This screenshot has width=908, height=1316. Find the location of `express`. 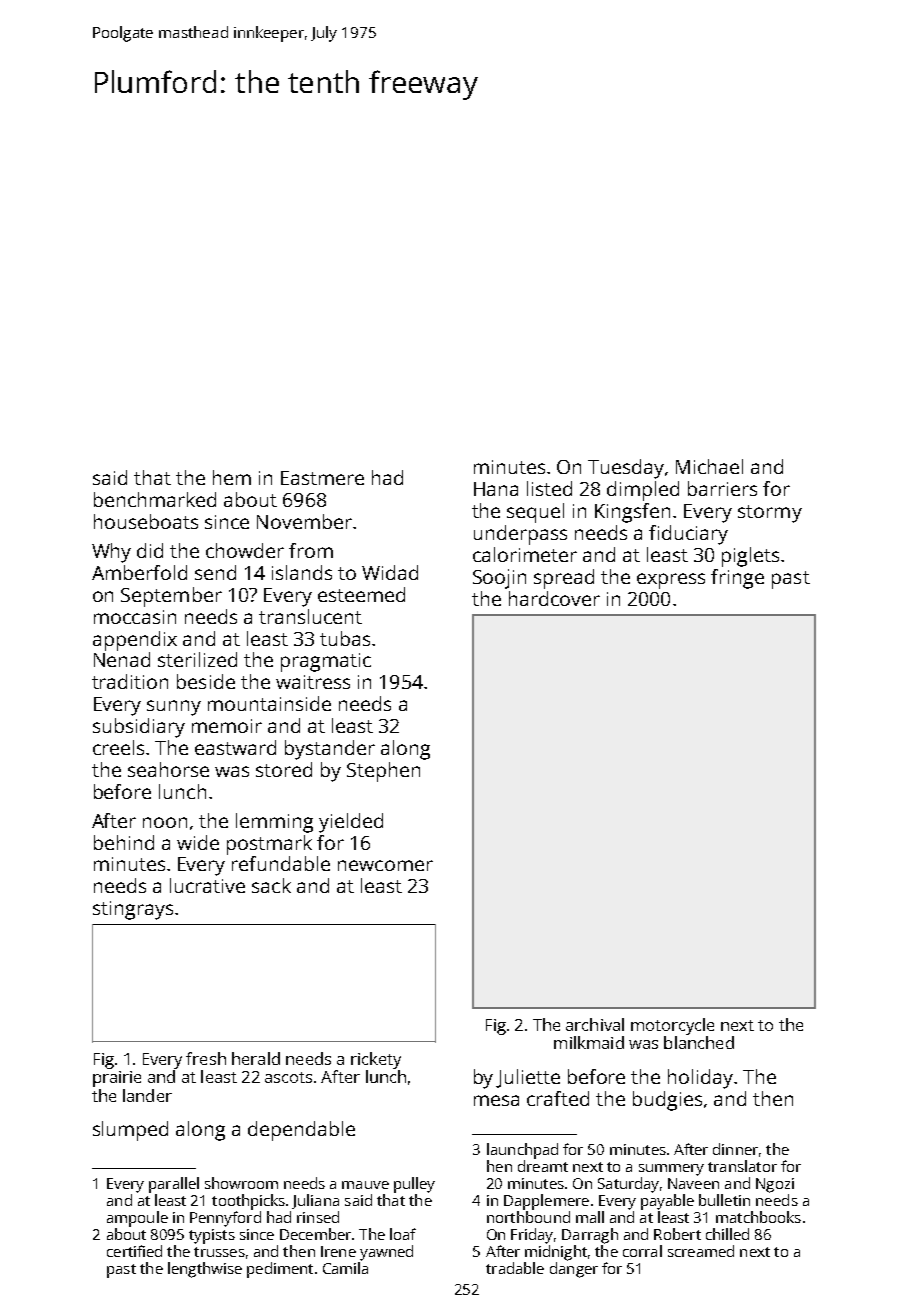

express is located at coordinates (671, 581).
